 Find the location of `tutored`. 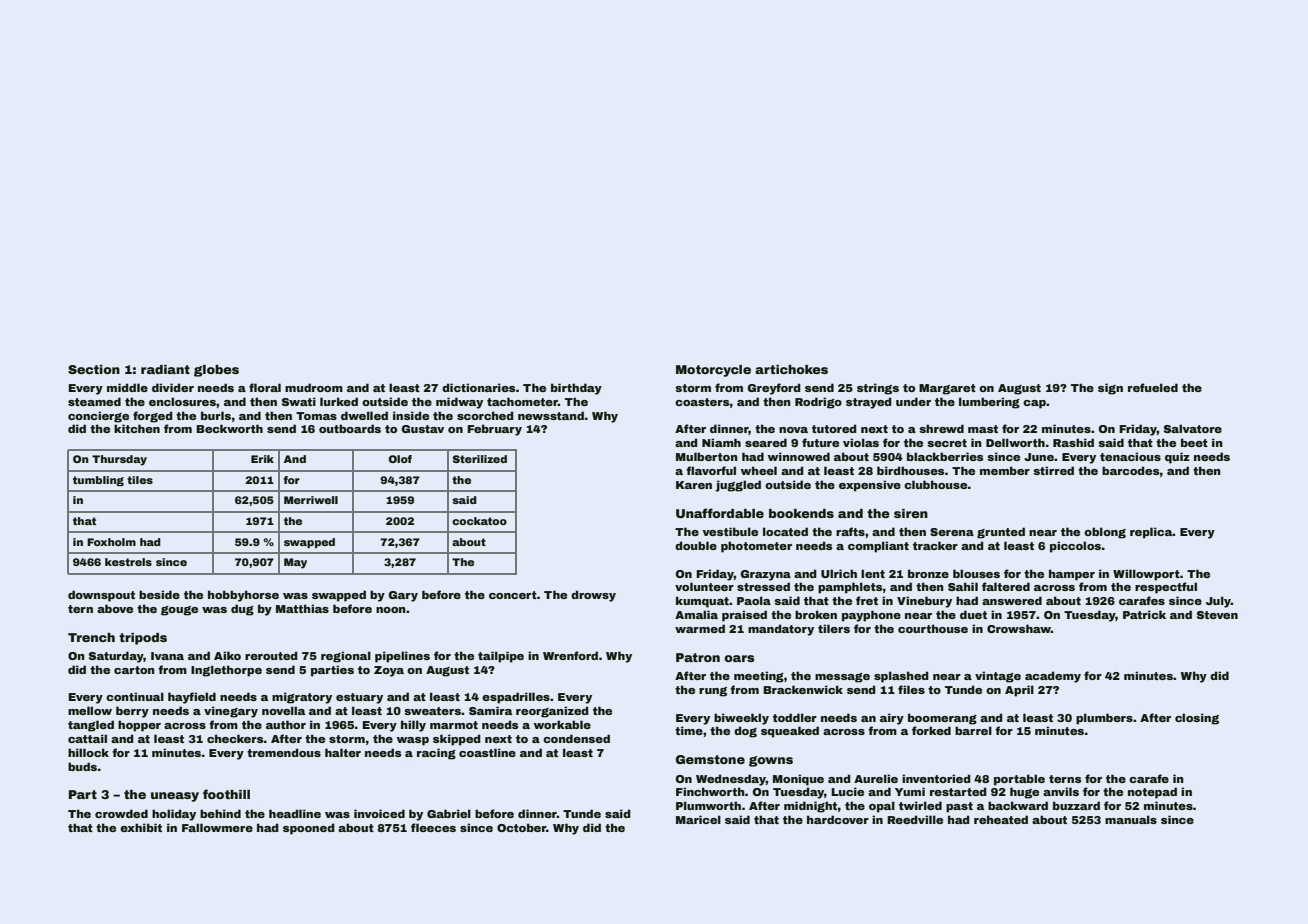

tutored is located at coordinates (834, 428).
